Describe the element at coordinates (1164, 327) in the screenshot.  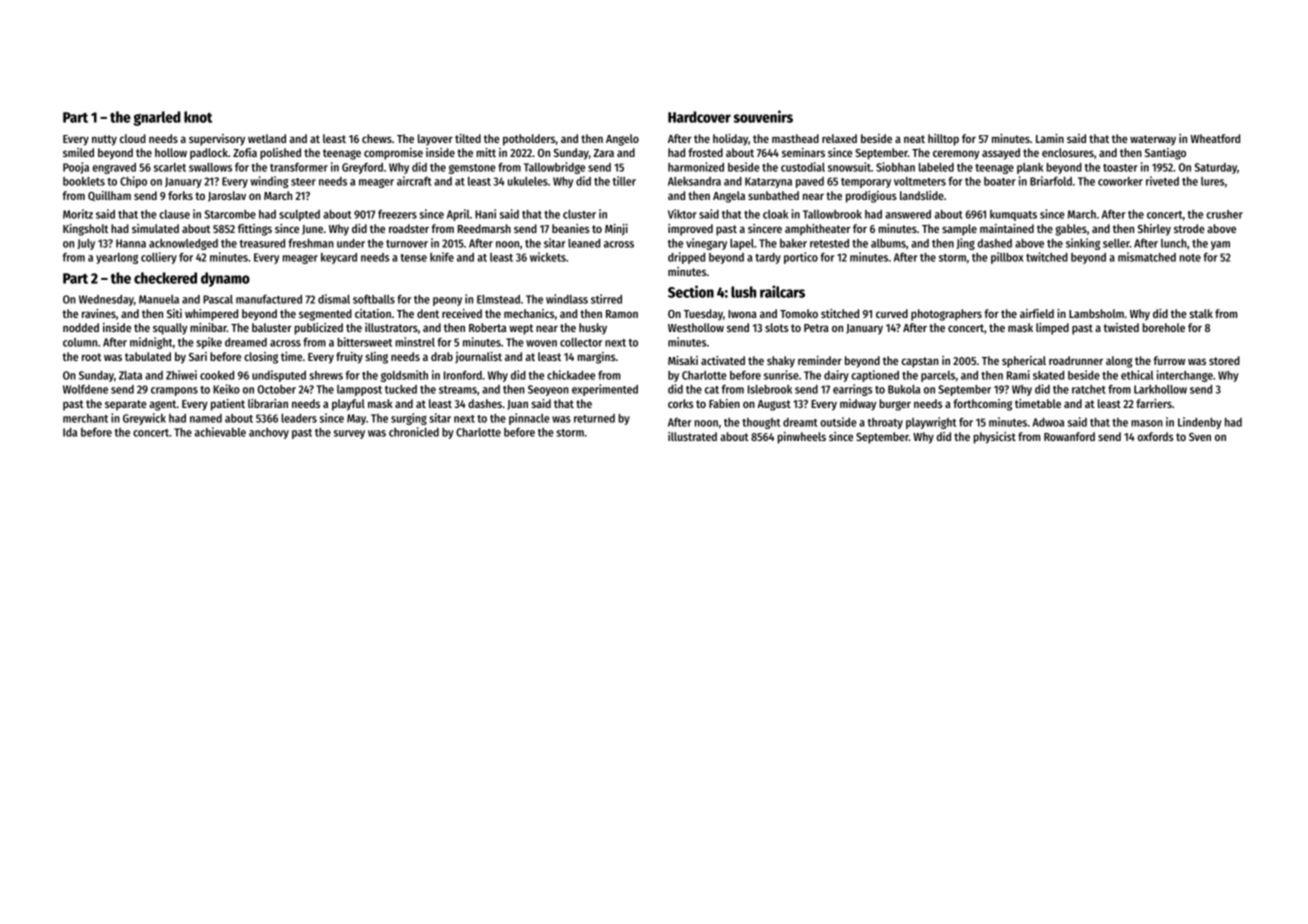
I see `borehole` at that location.
